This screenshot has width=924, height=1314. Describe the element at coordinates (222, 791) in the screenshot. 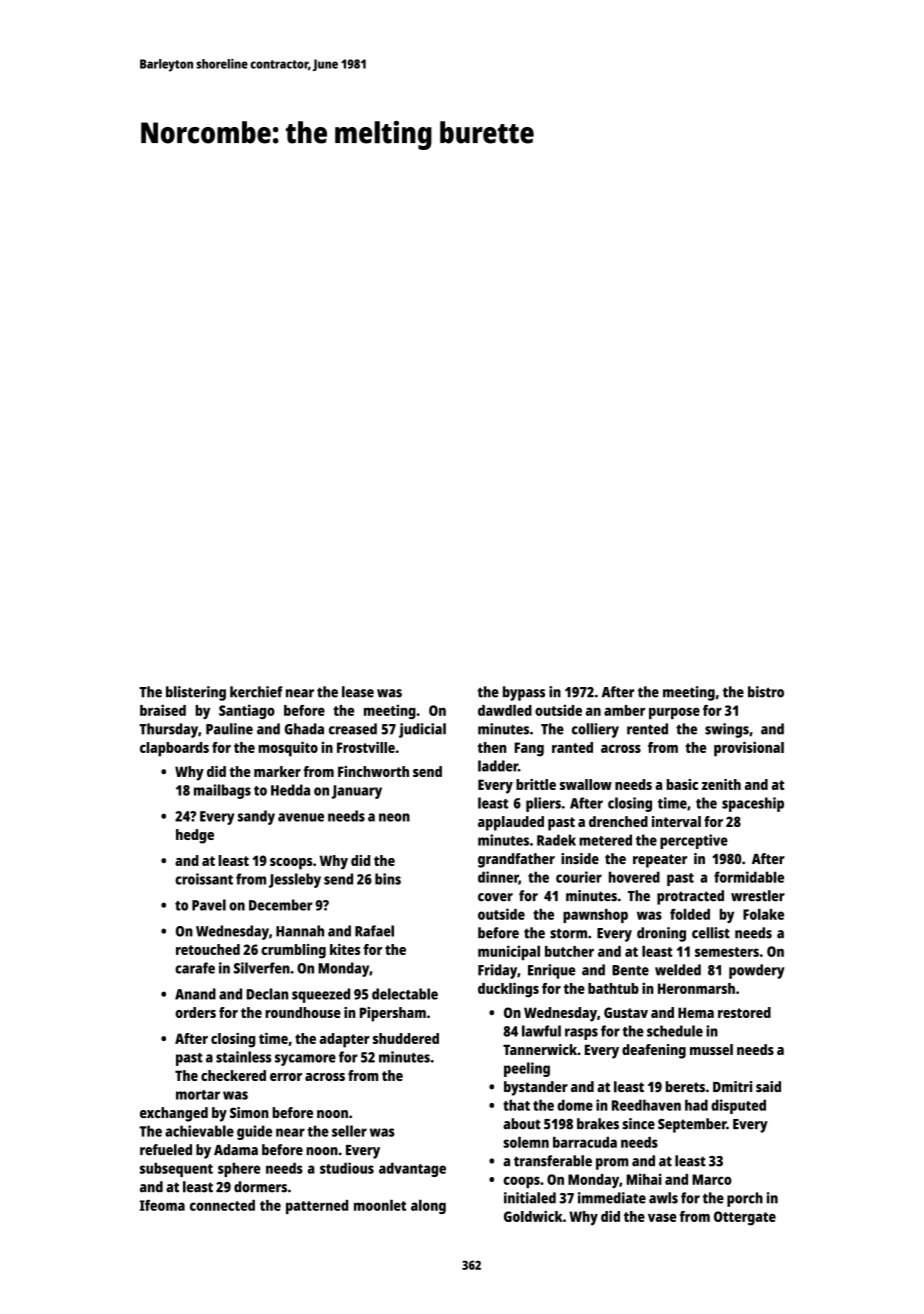

I see `mailbags` at that location.
